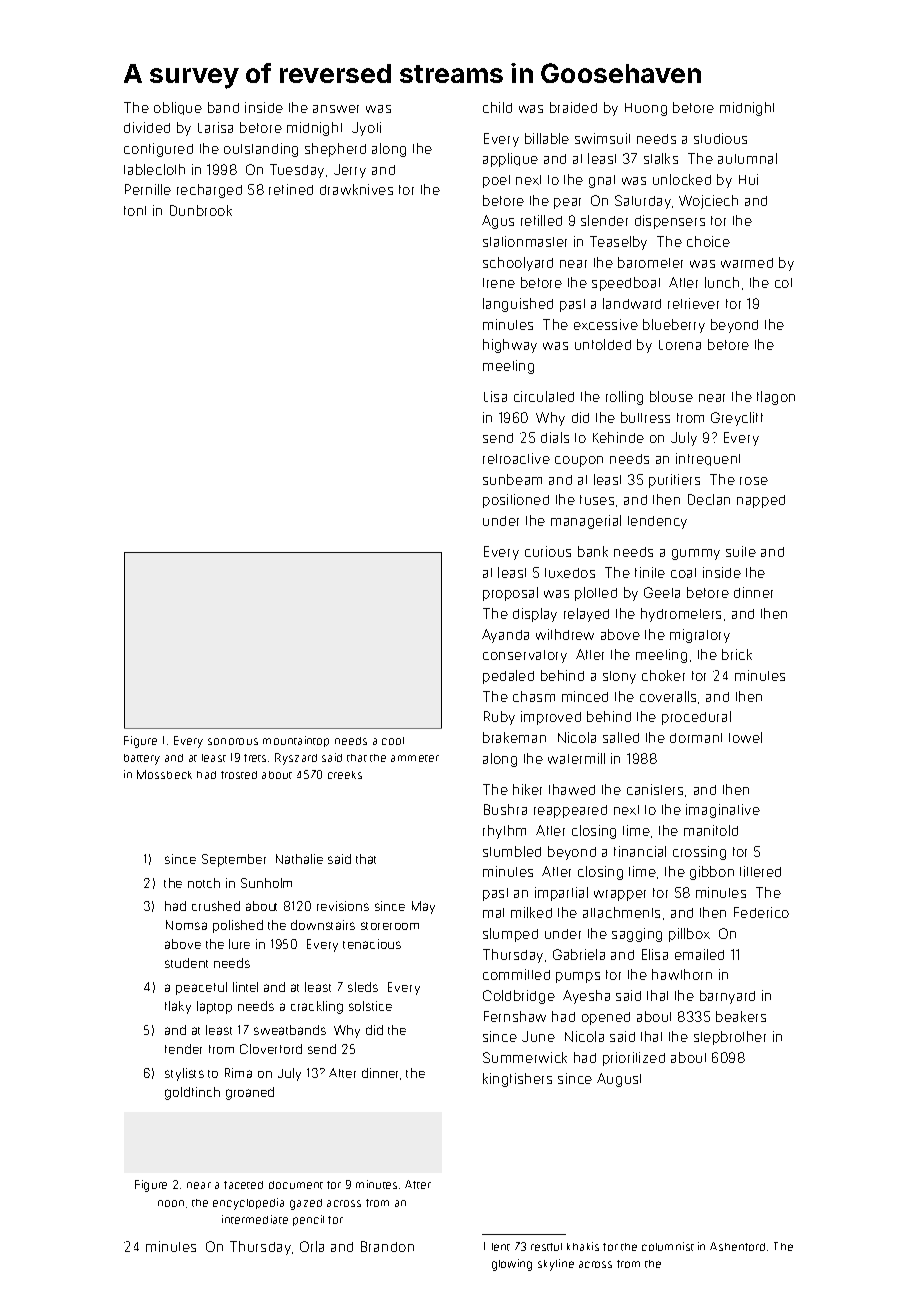 The height and width of the image is (1308, 924). What do you see at coordinates (573, 107) in the image?
I see `braided` at bounding box center [573, 107].
